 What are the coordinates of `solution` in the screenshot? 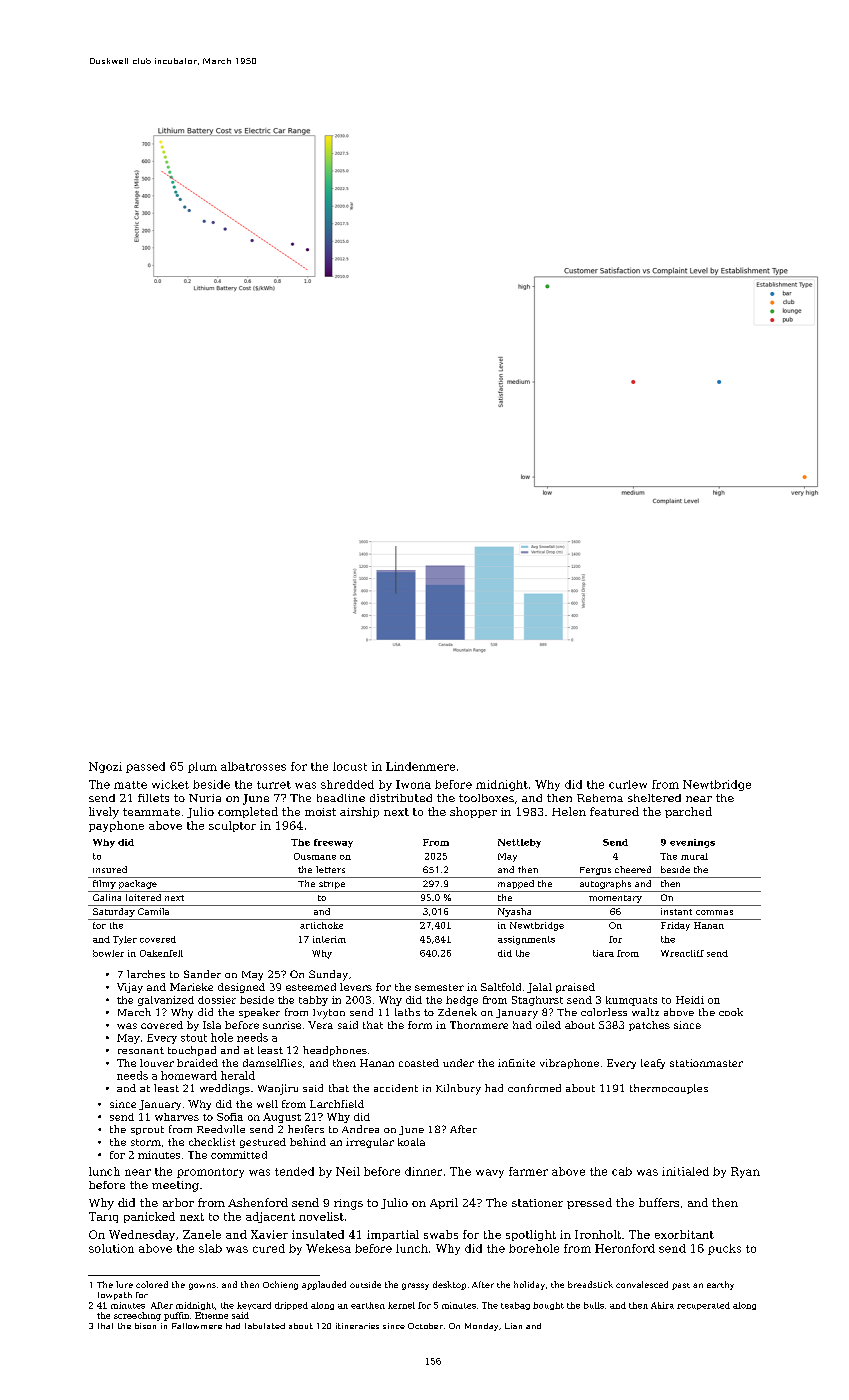 It's located at (111, 1248).
